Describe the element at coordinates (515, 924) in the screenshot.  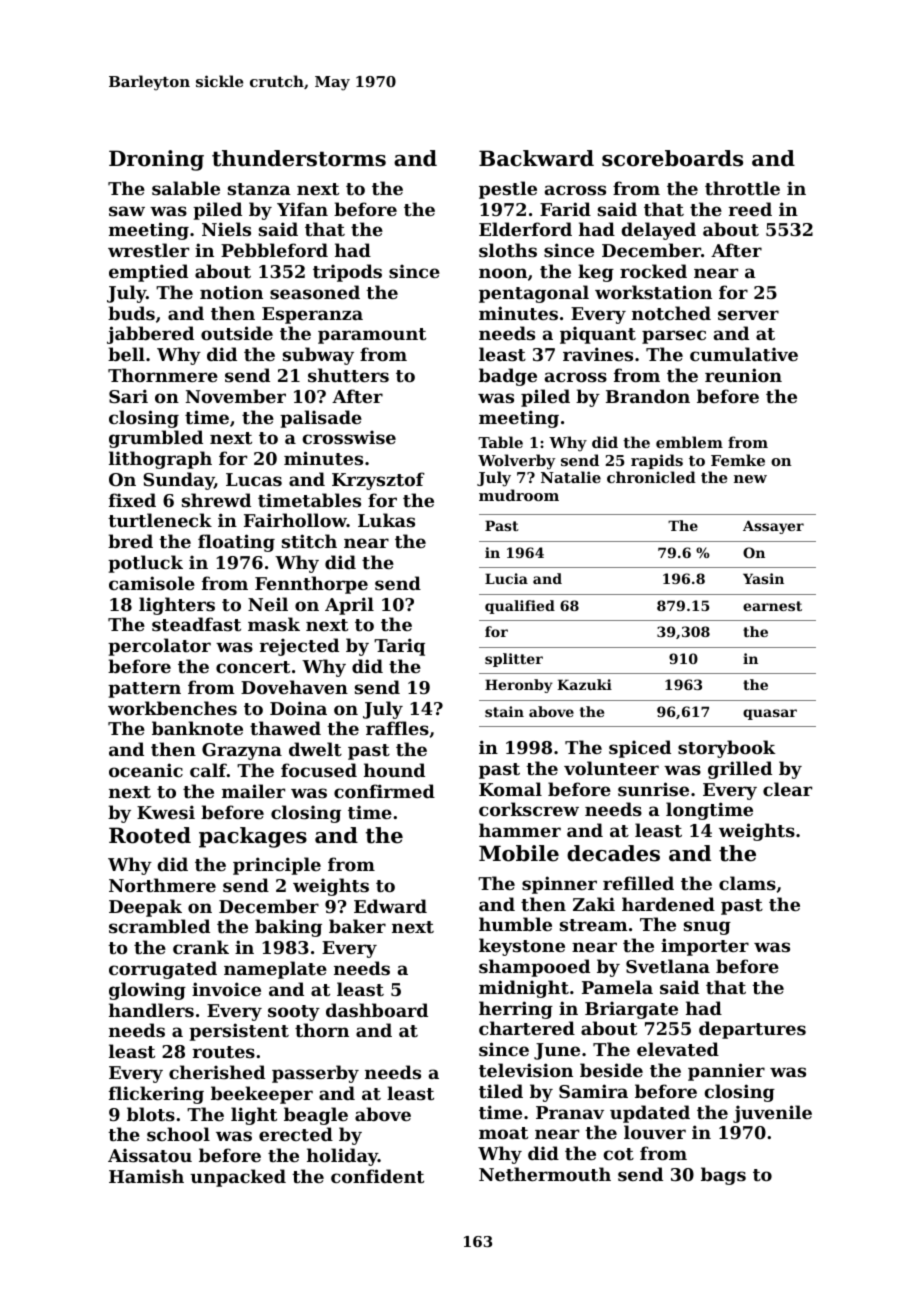
I see `humble` at that location.
